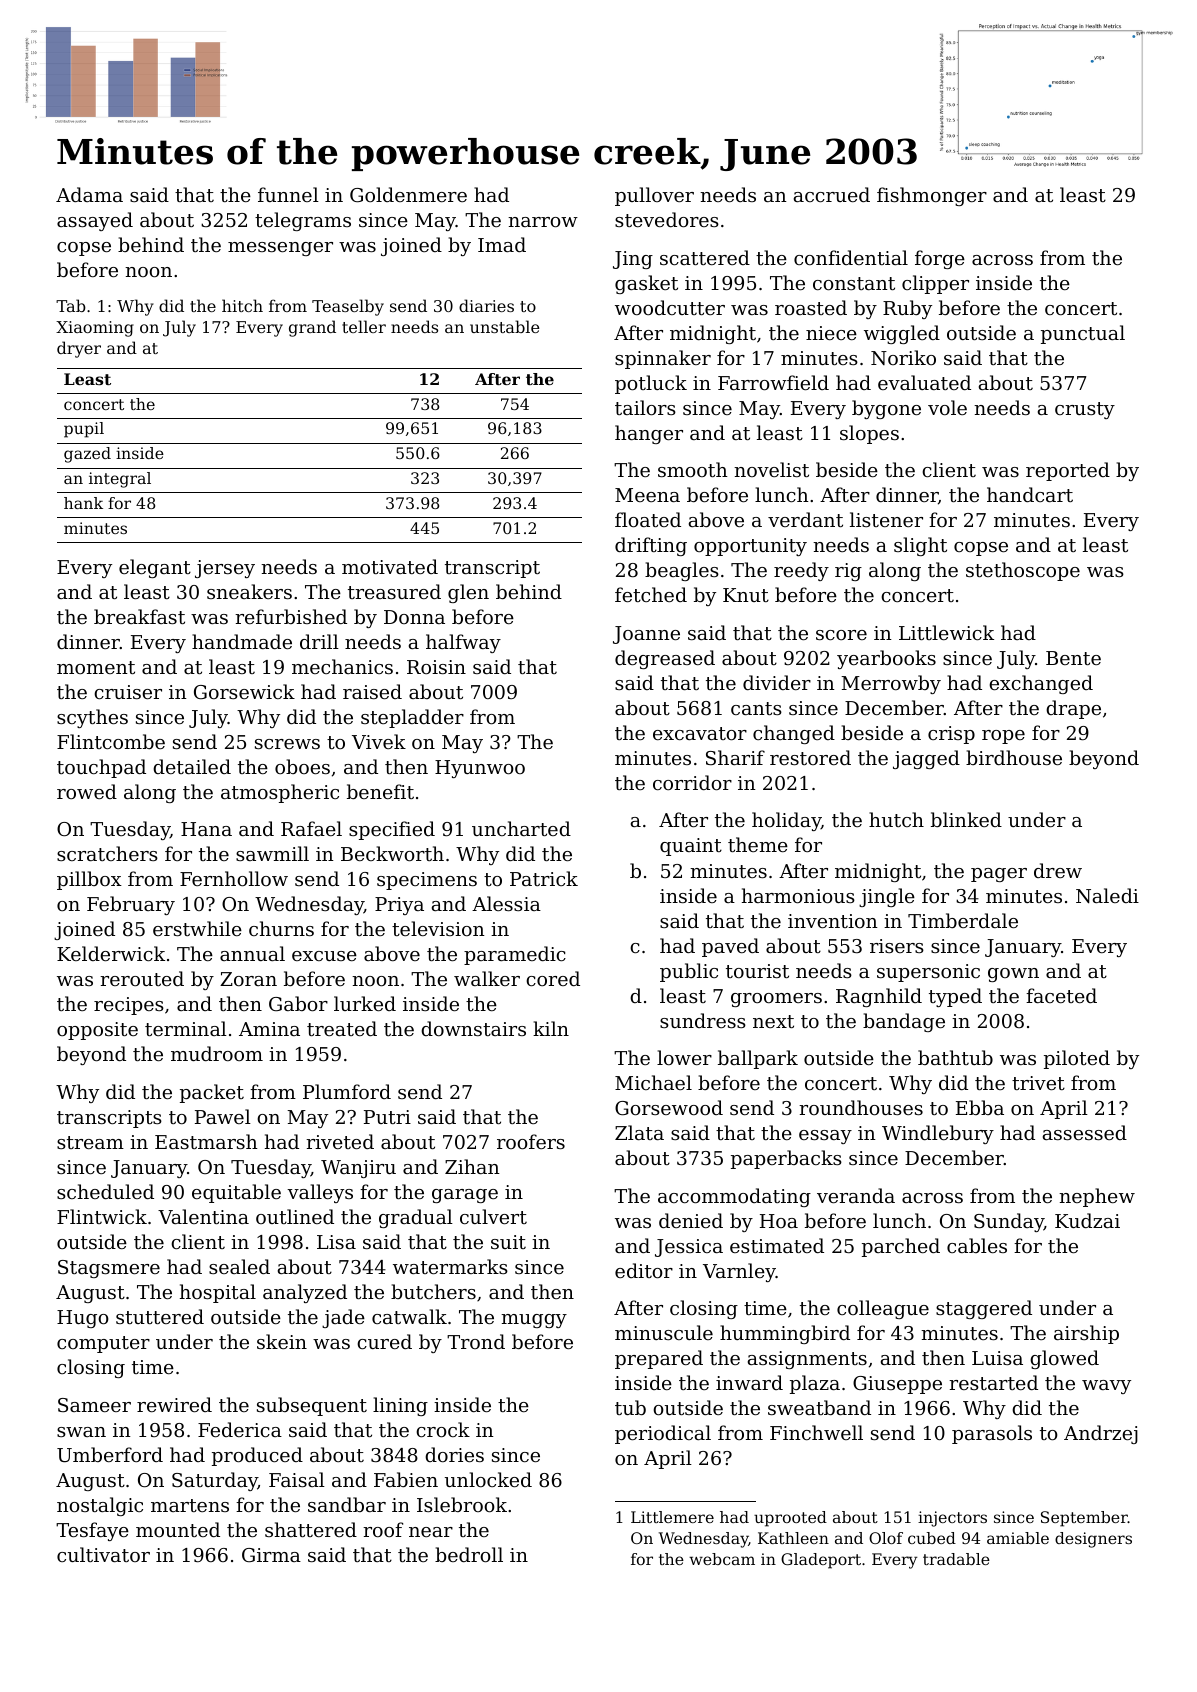 The width and height of the document is (1197, 1692). I want to click on Littlemere, so click(672, 1517).
